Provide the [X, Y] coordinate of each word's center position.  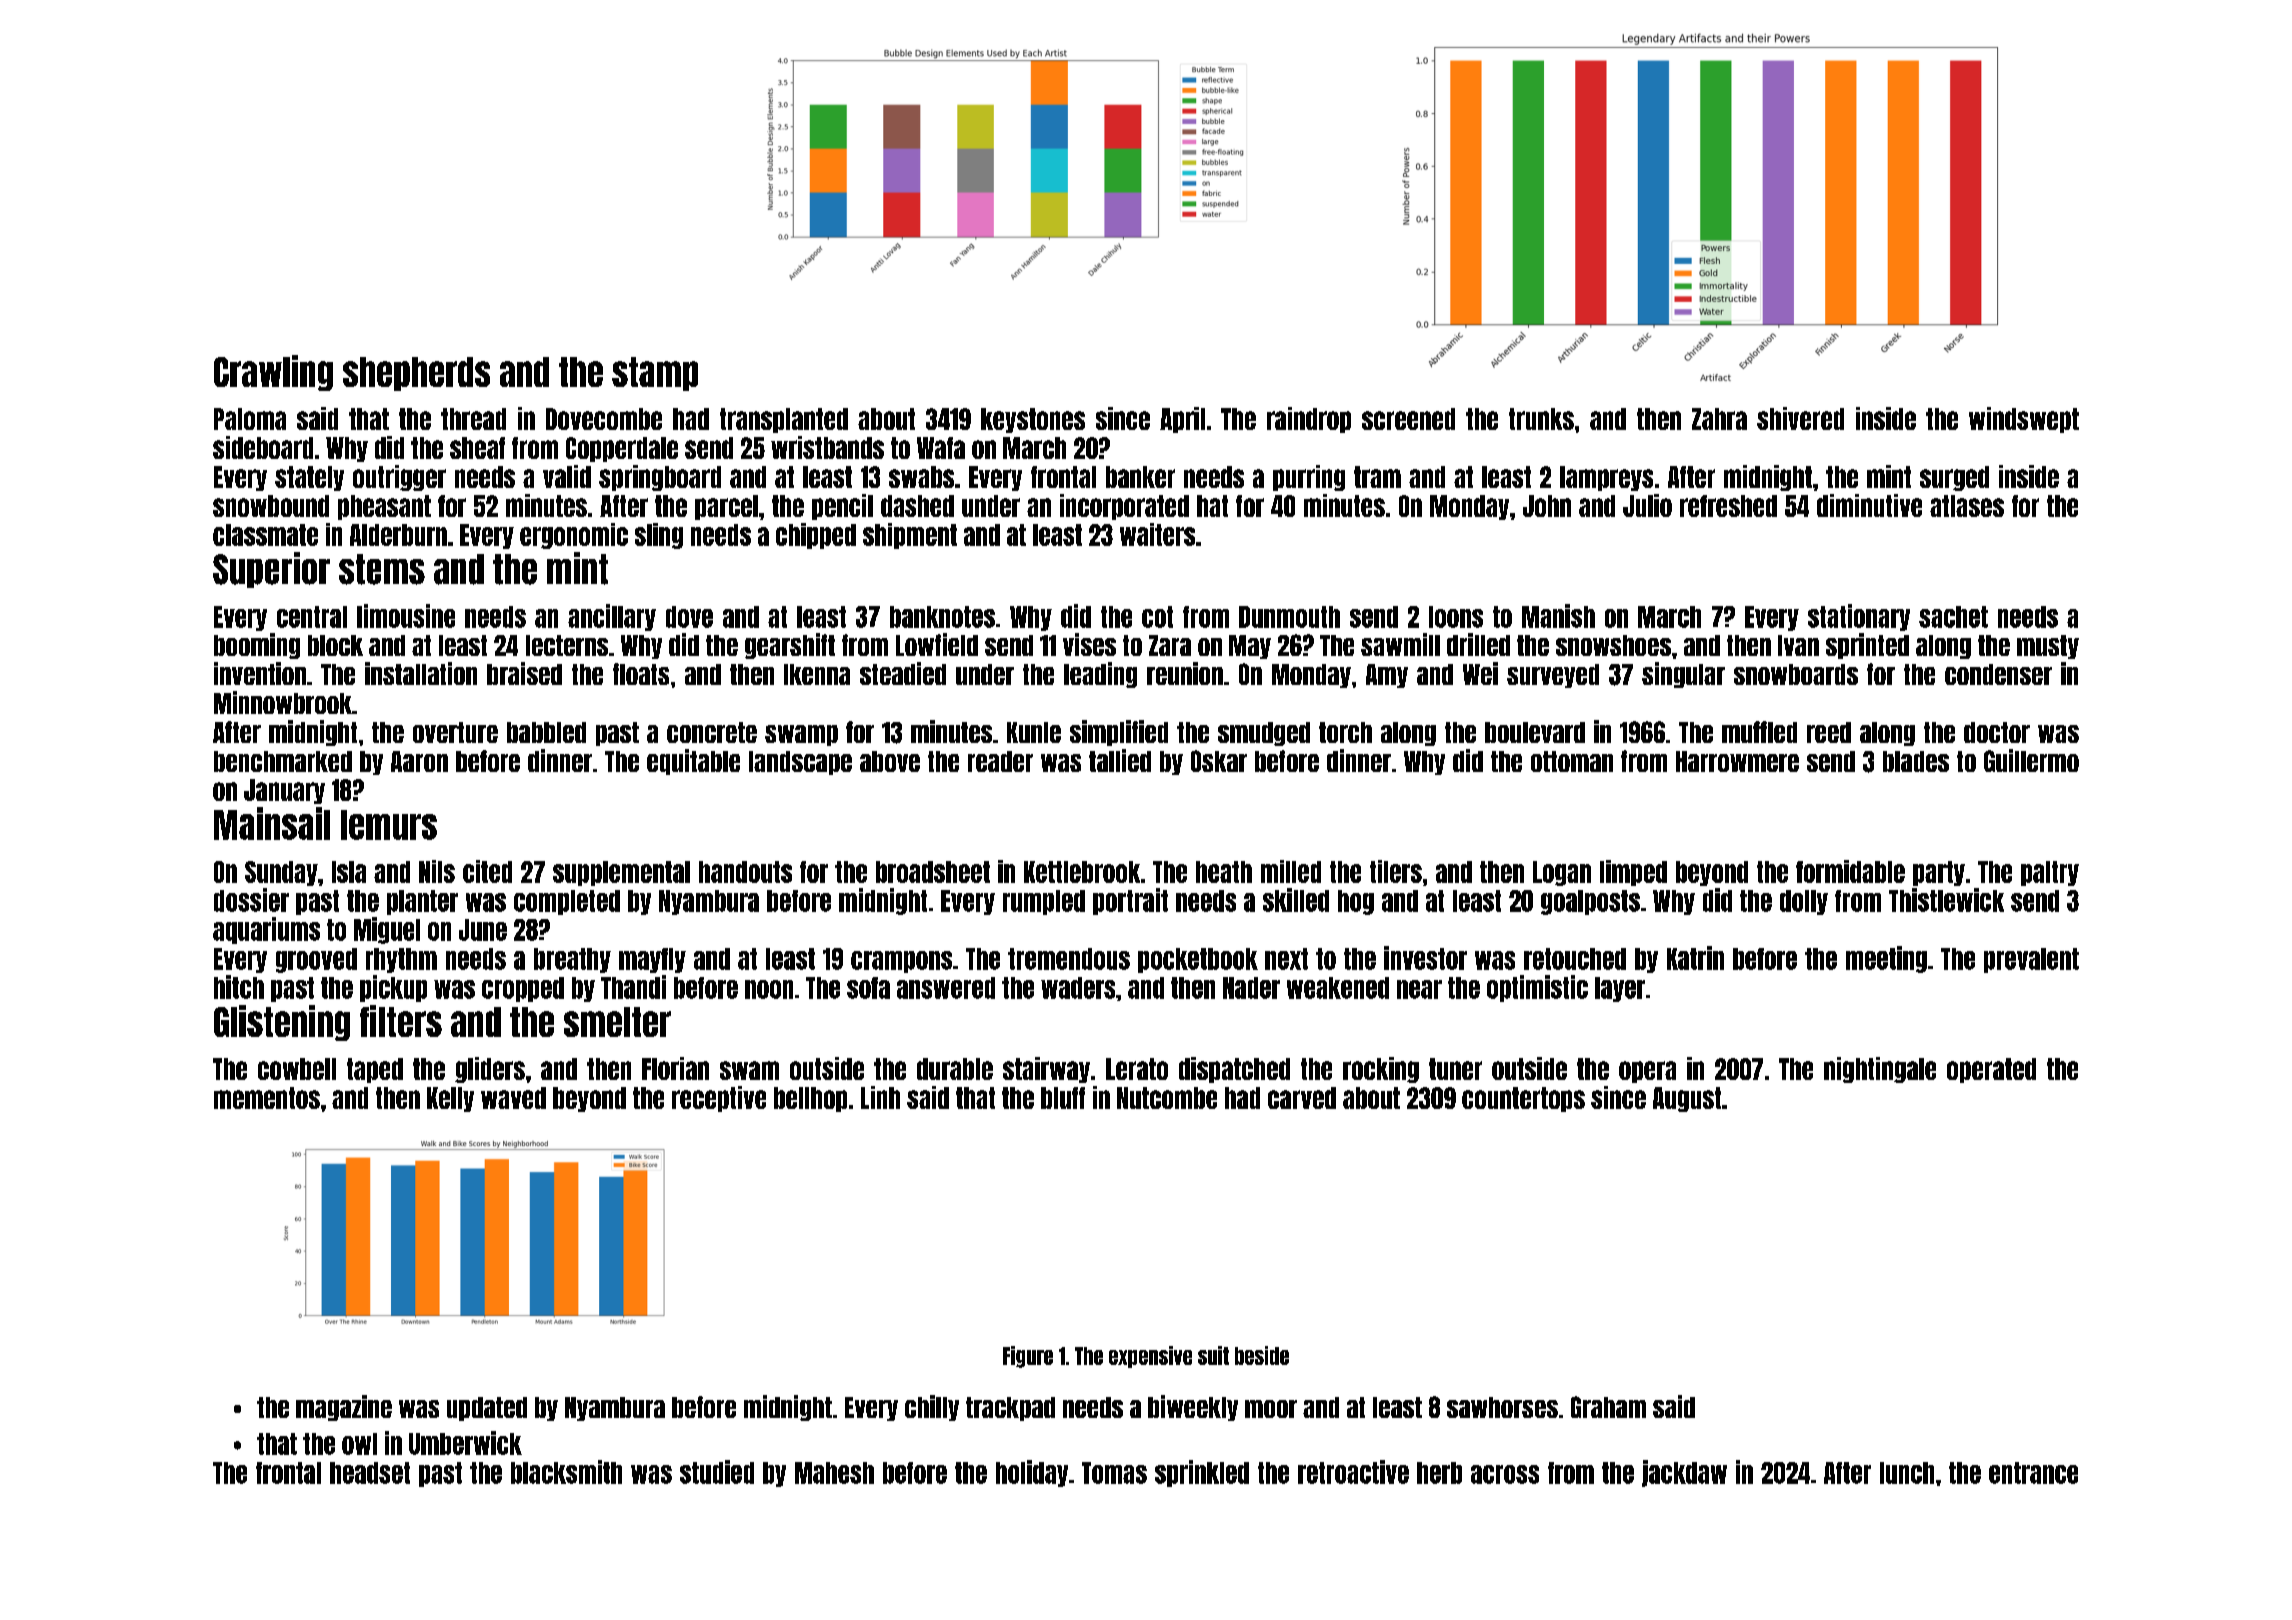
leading [1100, 675]
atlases [1967, 506]
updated [487, 1409]
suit [1213, 1355]
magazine [344, 1408]
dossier [251, 900]
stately [309, 478]
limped [1633, 873]
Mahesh [834, 1473]
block [335, 645]
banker [1140, 477]
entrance [2033, 1473]
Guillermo [2031, 760]
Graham [1608, 1407]
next [1286, 959]
